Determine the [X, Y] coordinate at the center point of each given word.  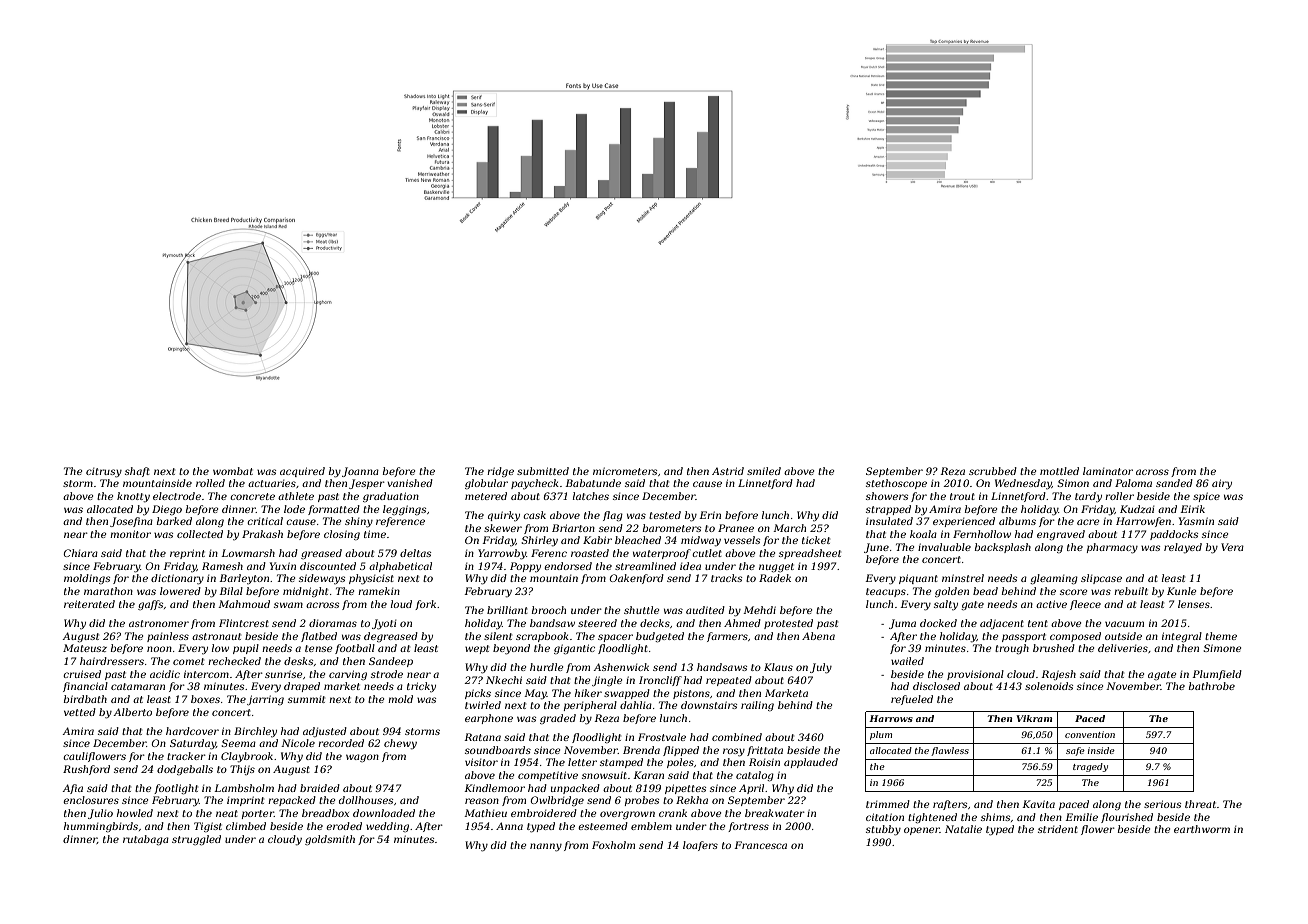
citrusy [104, 473]
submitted [543, 471]
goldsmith [330, 840]
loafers [700, 846]
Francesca [760, 845]
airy [1222, 484]
